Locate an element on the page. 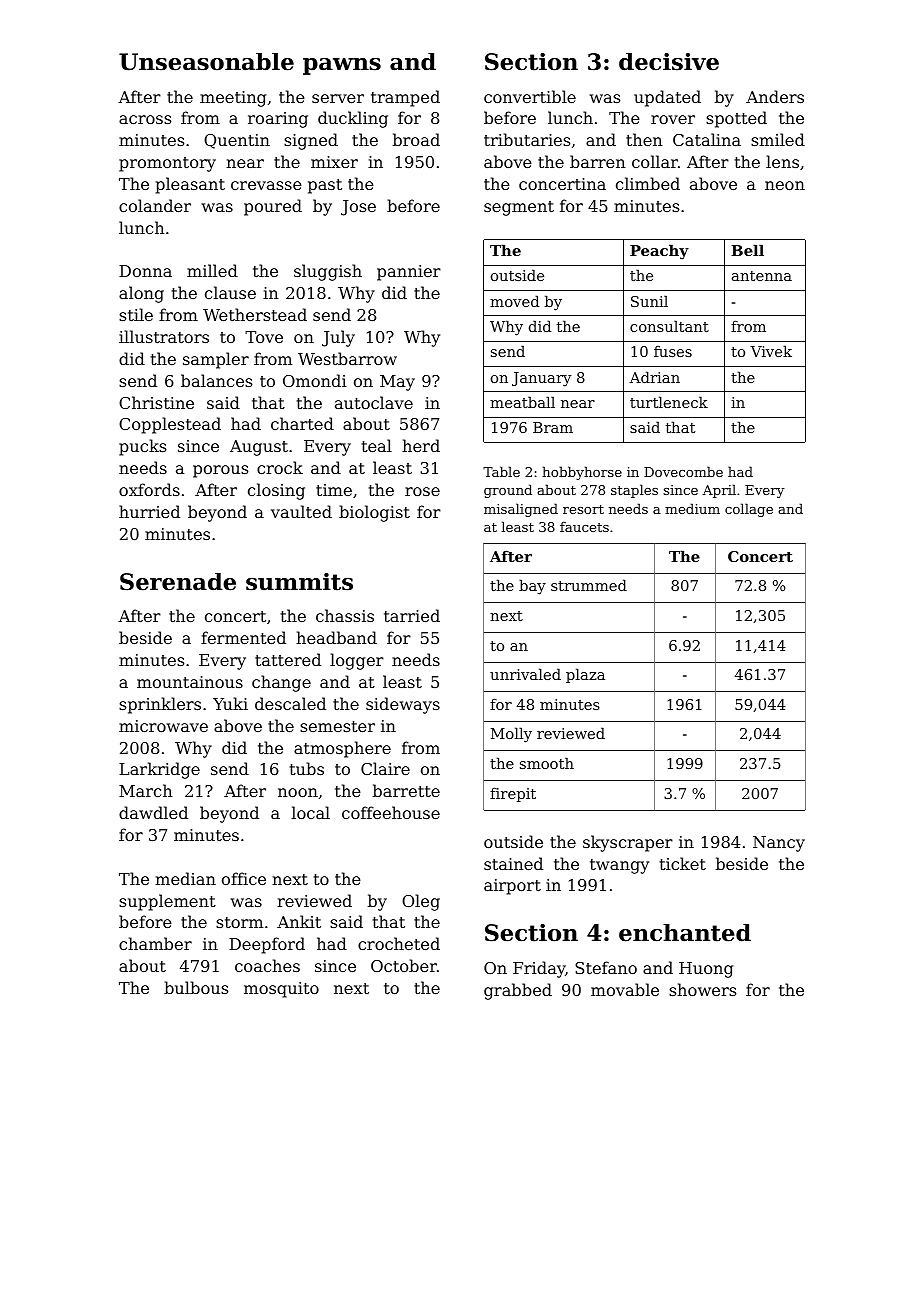  storm is located at coordinates (239, 922).
